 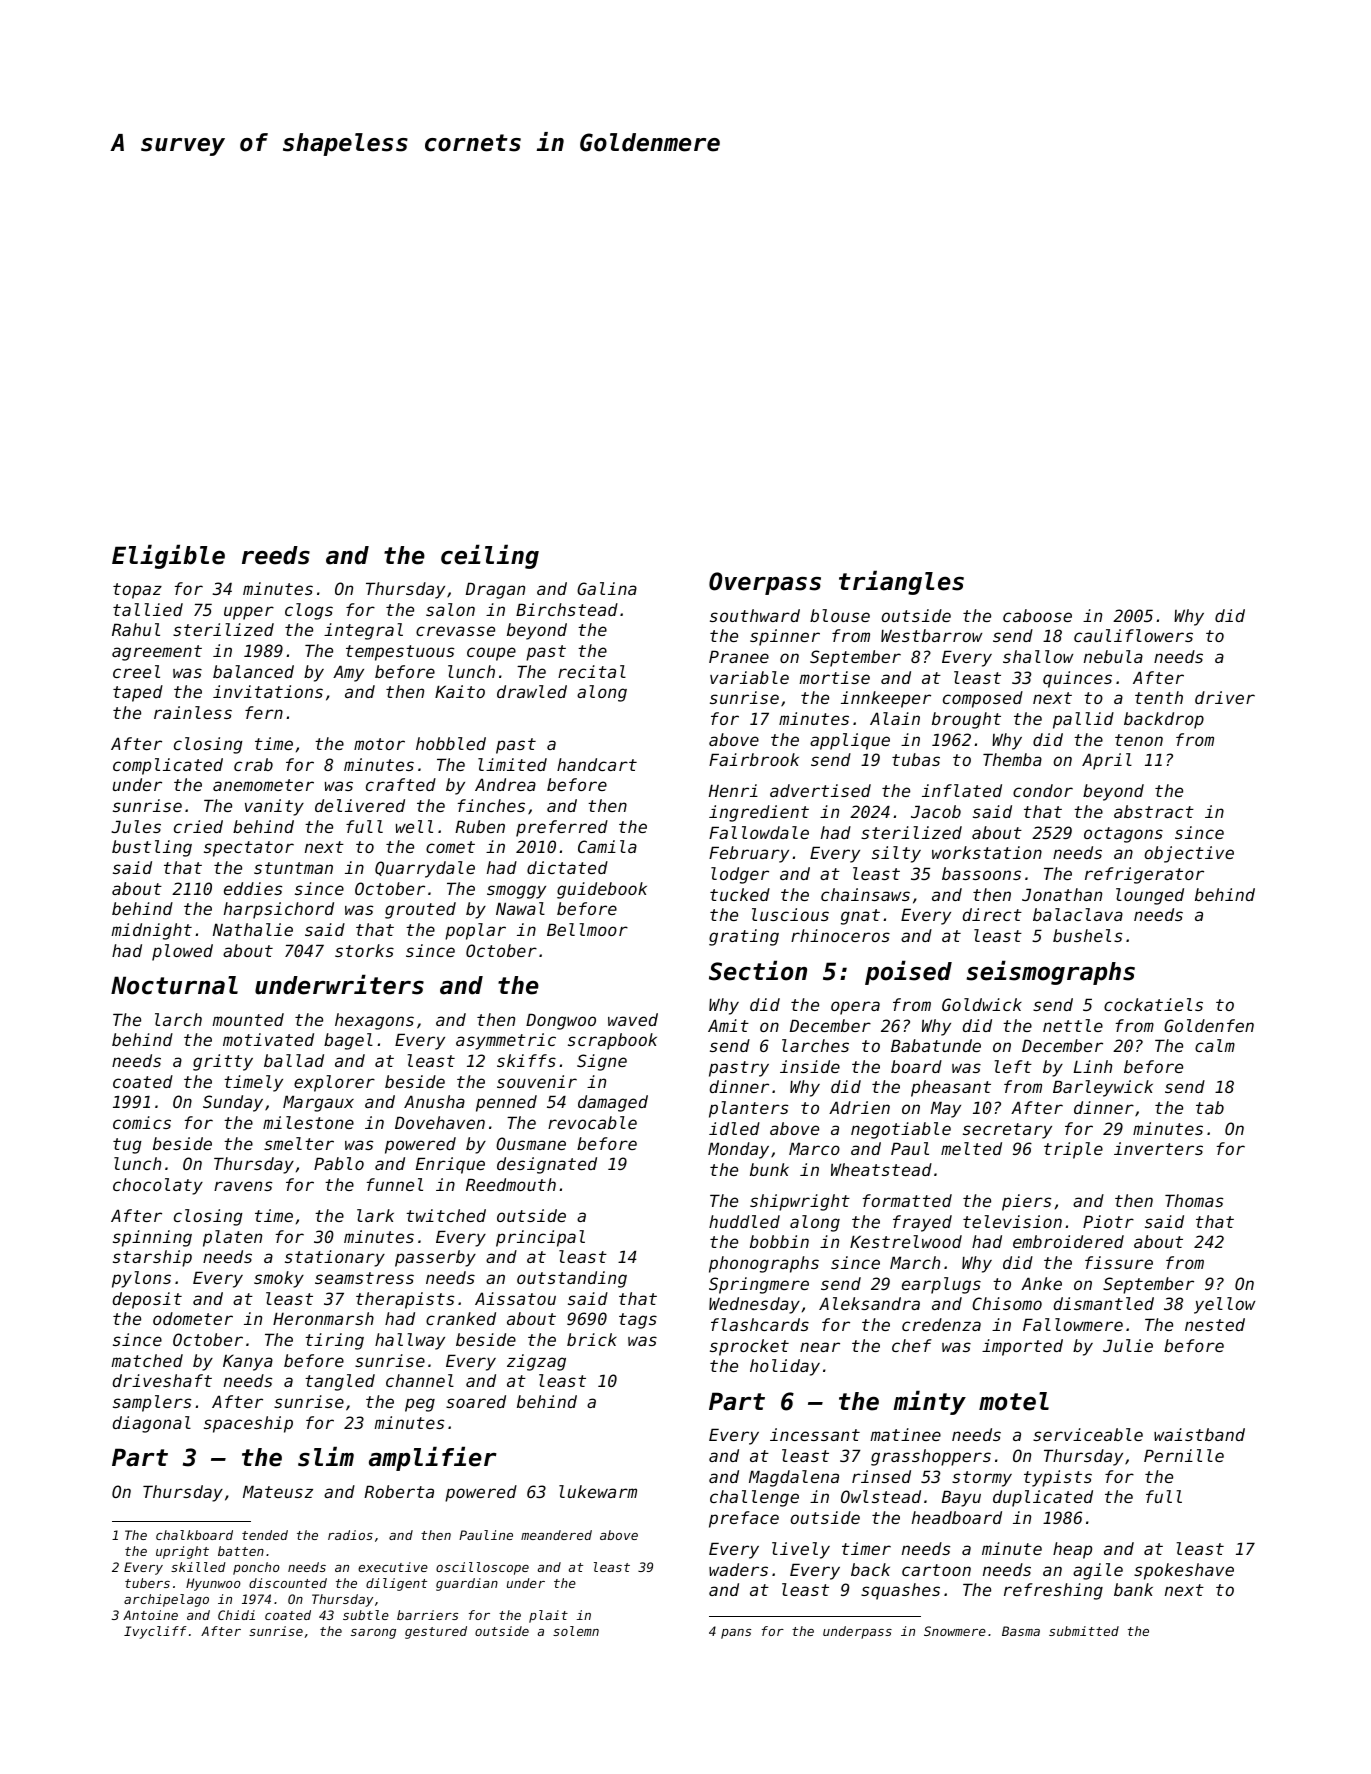 What do you see at coordinates (536, 1362) in the screenshot?
I see `zigzag` at bounding box center [536, 1362].
